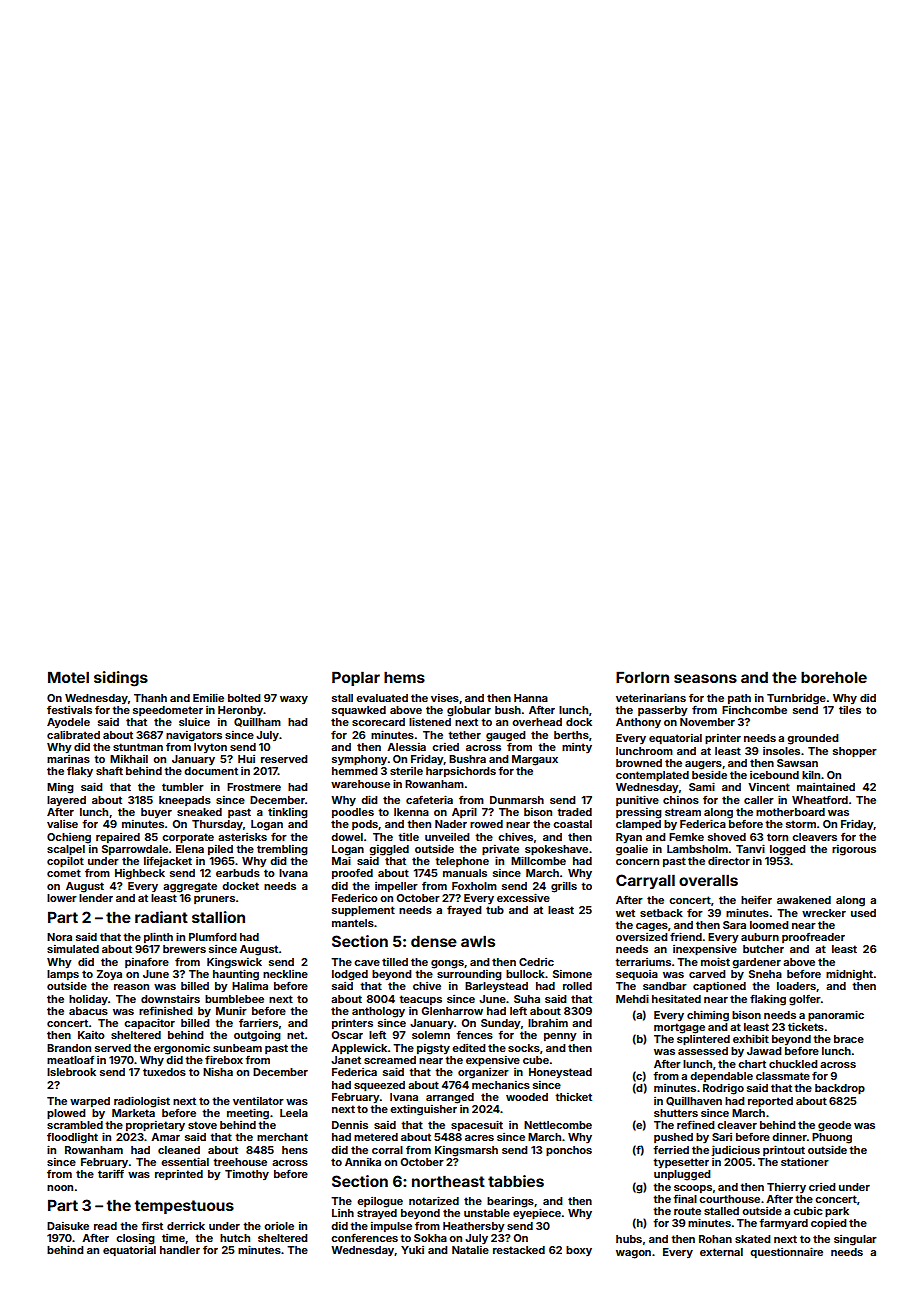 The height and width of the screenshot is (1308, 924). Describe the element at coordinates (759, 800) in the screenshot. I see `caller` at that location.
